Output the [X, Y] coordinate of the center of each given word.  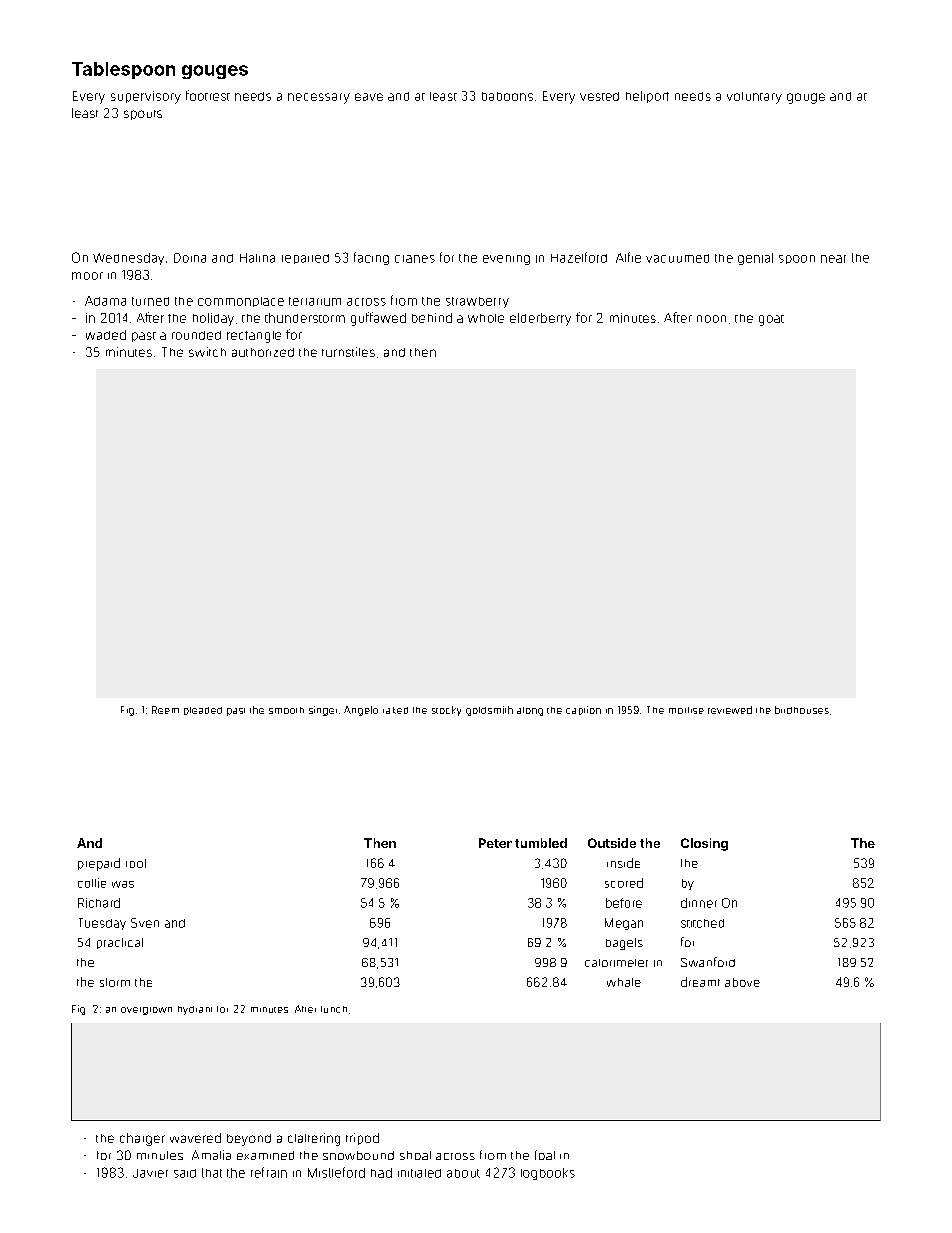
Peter [495, 843]
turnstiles [348, 352]
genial [755, 259]
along [530, 711]
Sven [145, 923]
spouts [143, 115]
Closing [704, 844]
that [212, 1173]
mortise [686, 710]
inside [623, 863]
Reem [165, 710]
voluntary [754, 98]
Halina [257, 258]
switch [207, 352]
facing [371, 258]
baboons [507, 96]
